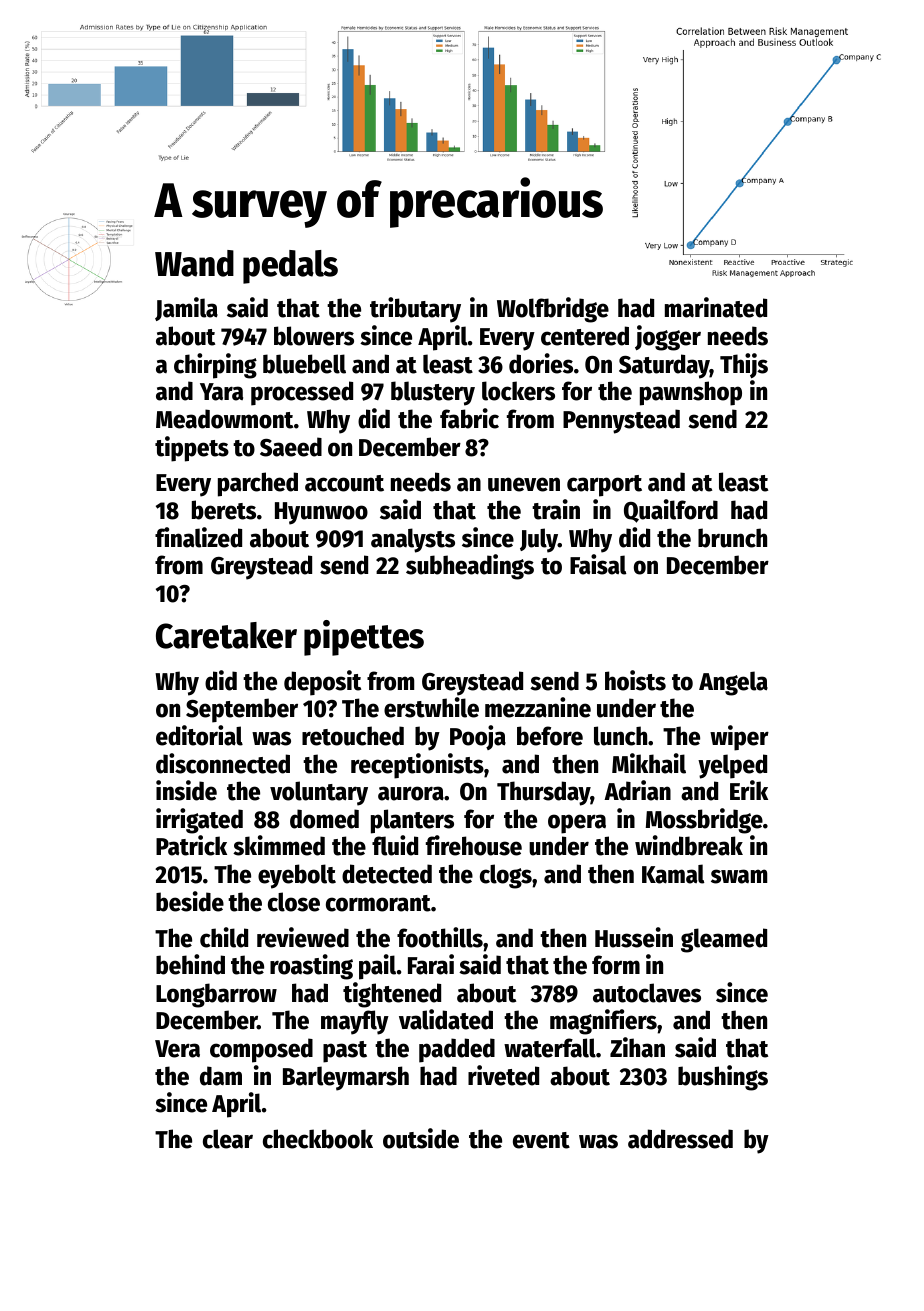 This page has width=924, height=1311. Describe the element at coordinates (716, 307) in the page. I see `marinated` at that location.
